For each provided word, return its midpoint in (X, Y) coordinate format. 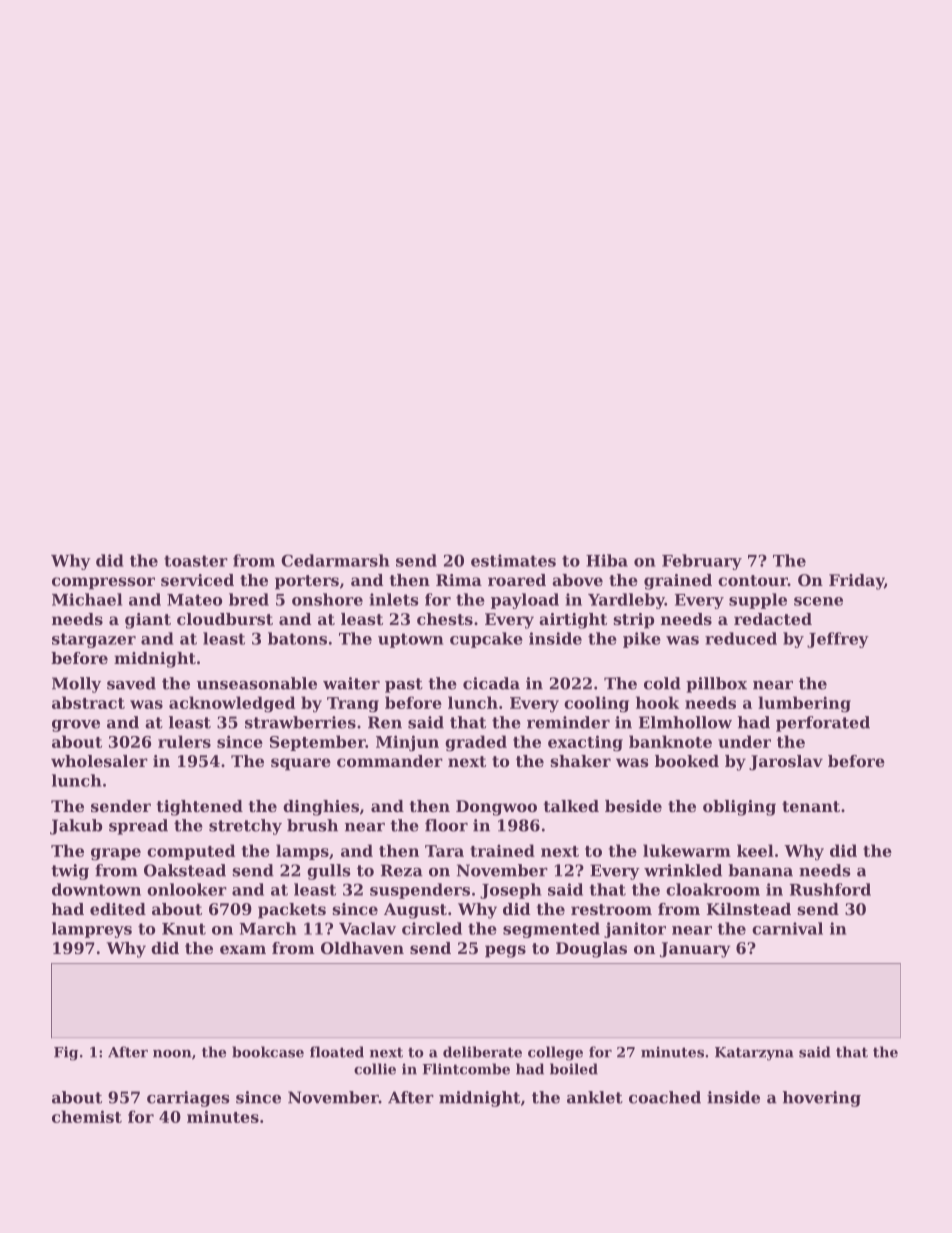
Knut (184, 929)
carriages (188, 1099)
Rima (459, 580)
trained (502, 850)
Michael (87, 599)
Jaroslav (786, 763)
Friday (856, 582)
